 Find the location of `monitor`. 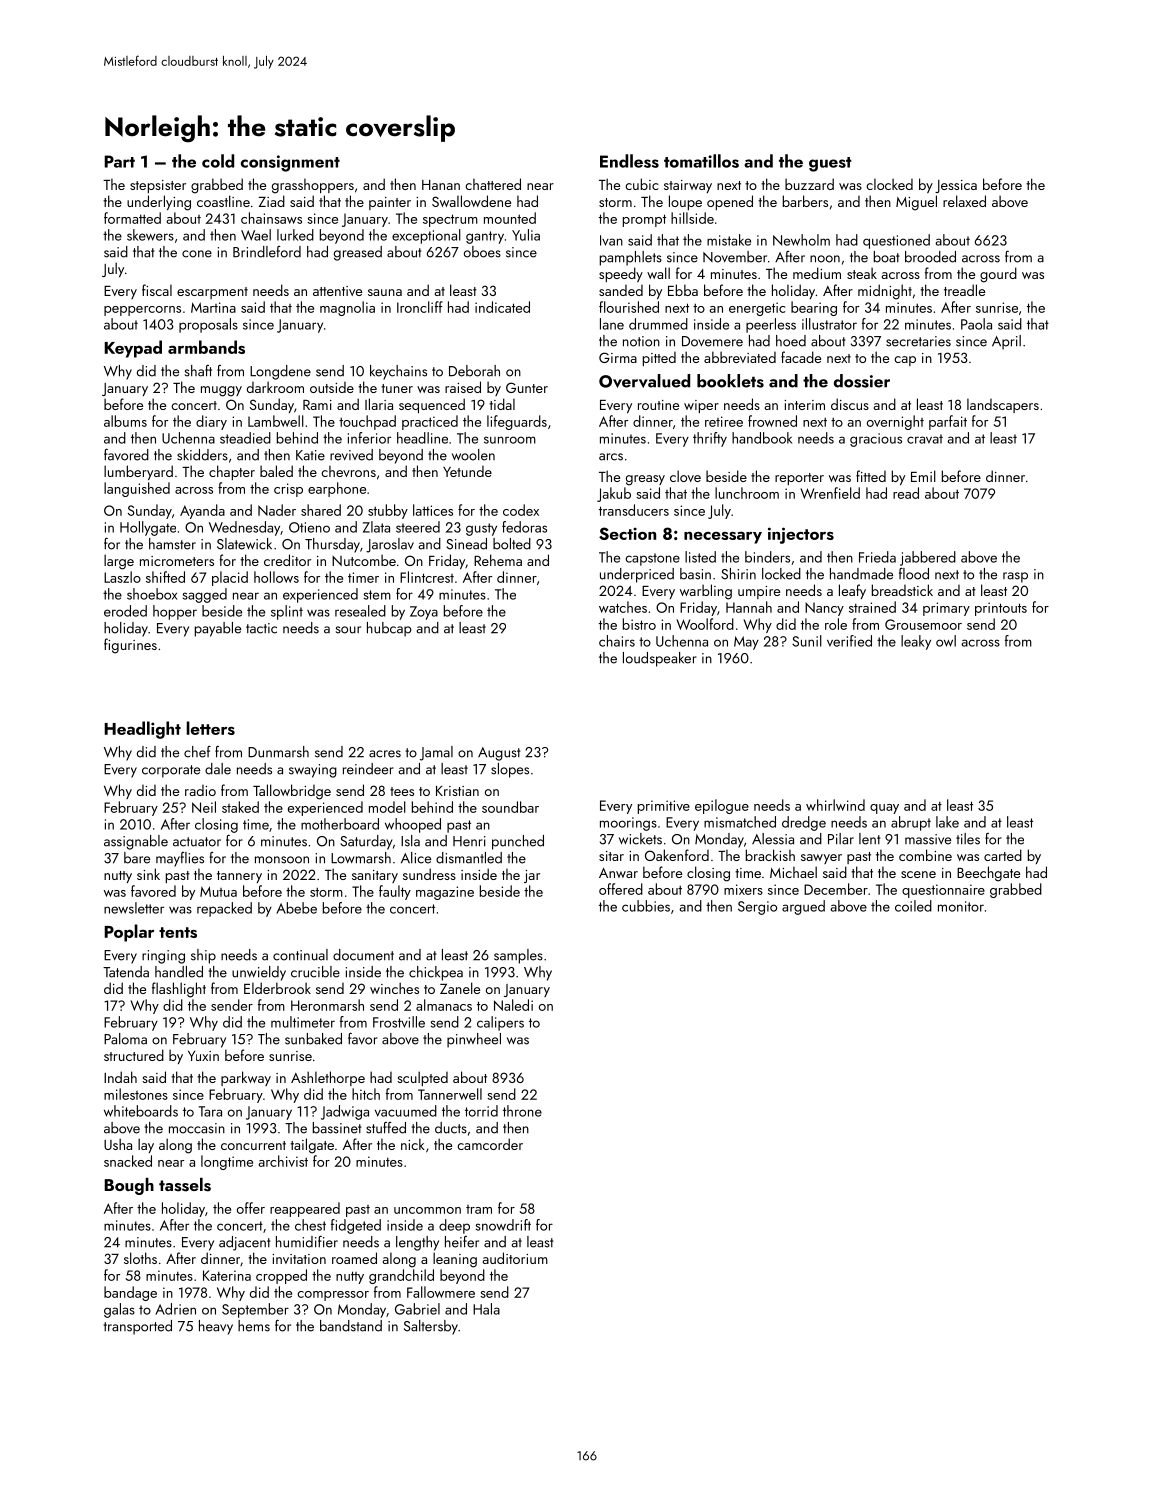

monitor is located at coordinates (961, 906).
